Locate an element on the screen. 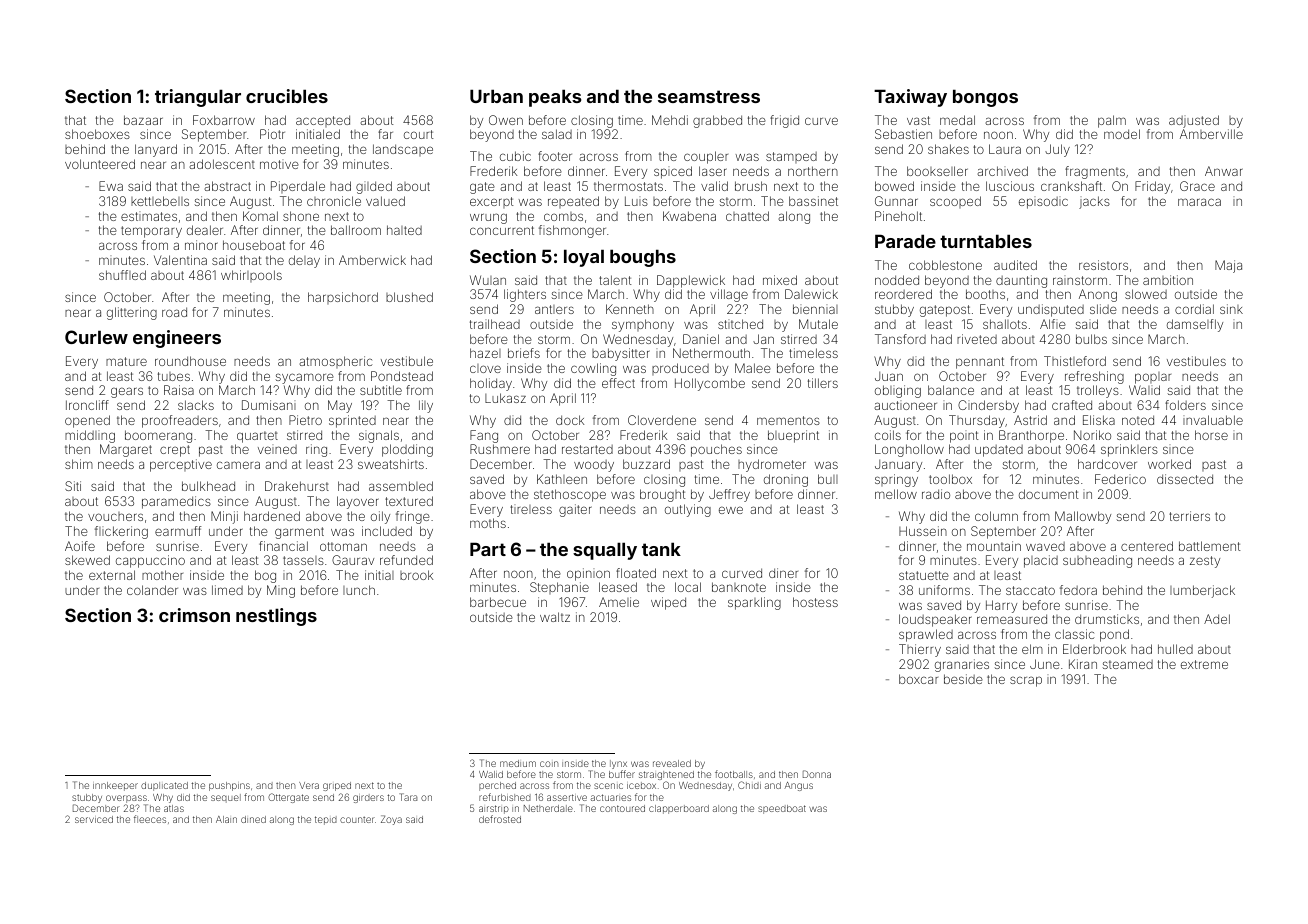 Image resolution: width=1308 pixels, height=924 pixels. seamstress is located at coordinates (709, 96).
